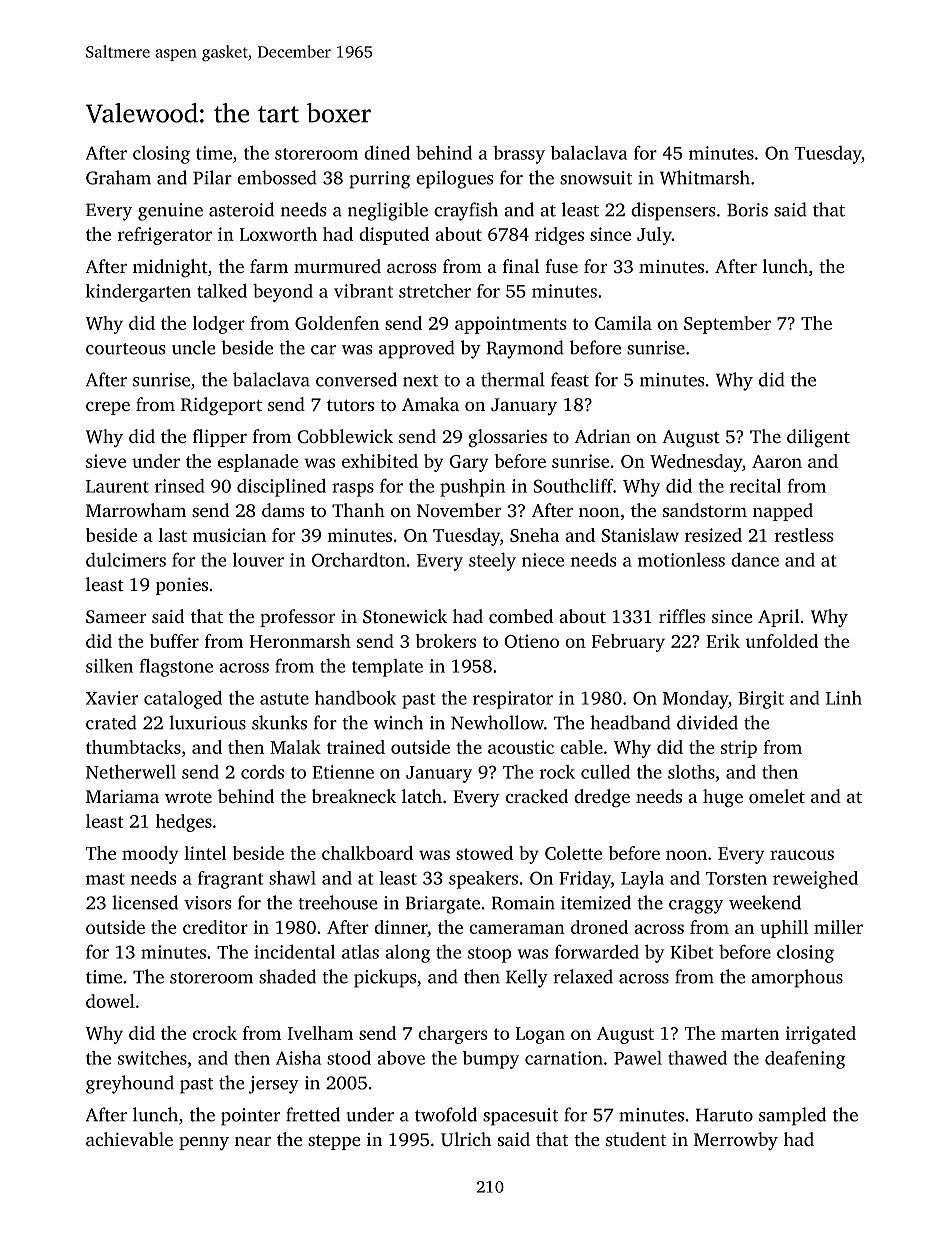 The height and width of the screenshot is (1233, 952). What do you see at coordinates (727, 325) in the screenshot?
I see `September` at bounding box center [727, 325].
